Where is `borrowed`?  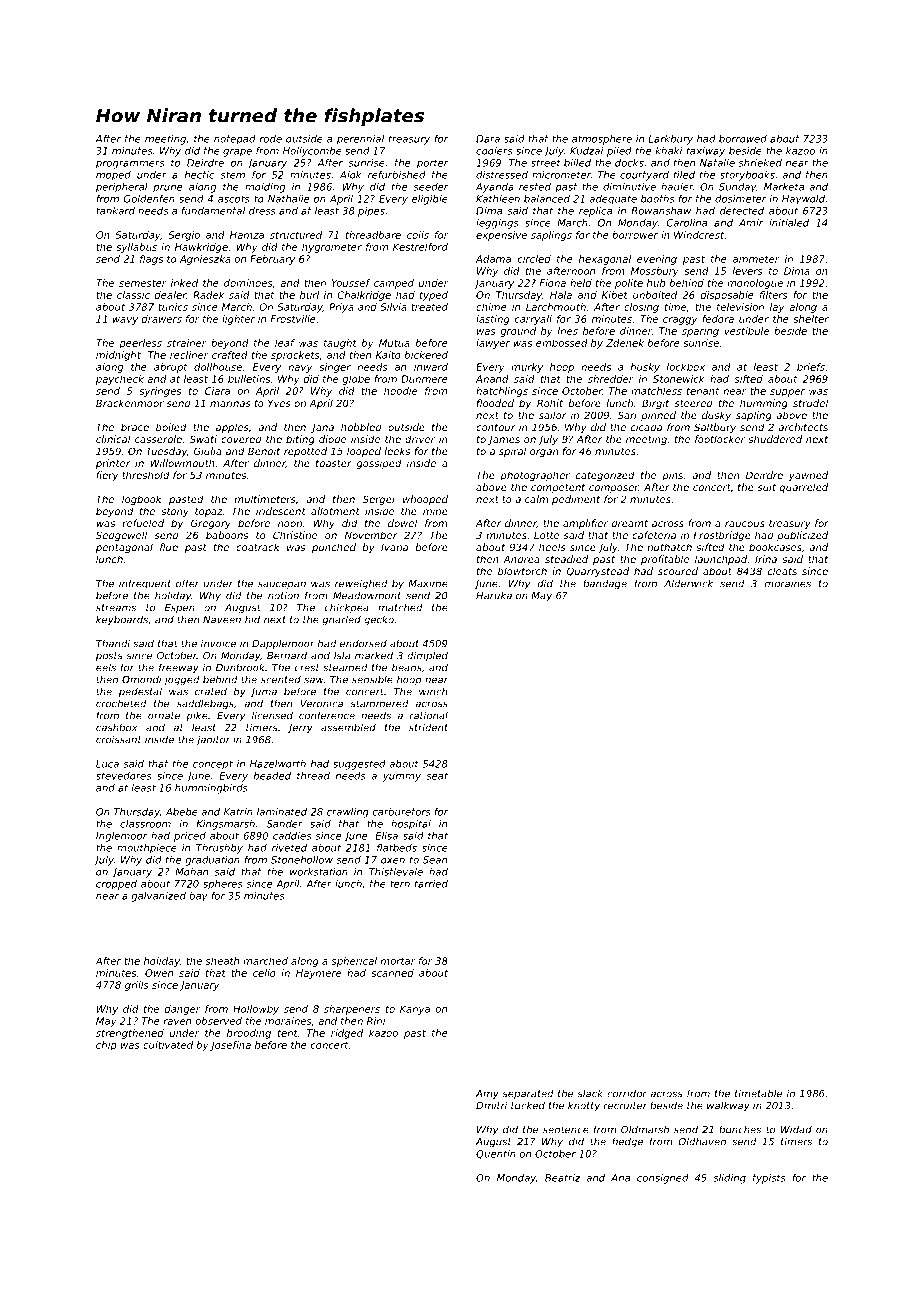 borrowed is located at coordinates (743, 139).
